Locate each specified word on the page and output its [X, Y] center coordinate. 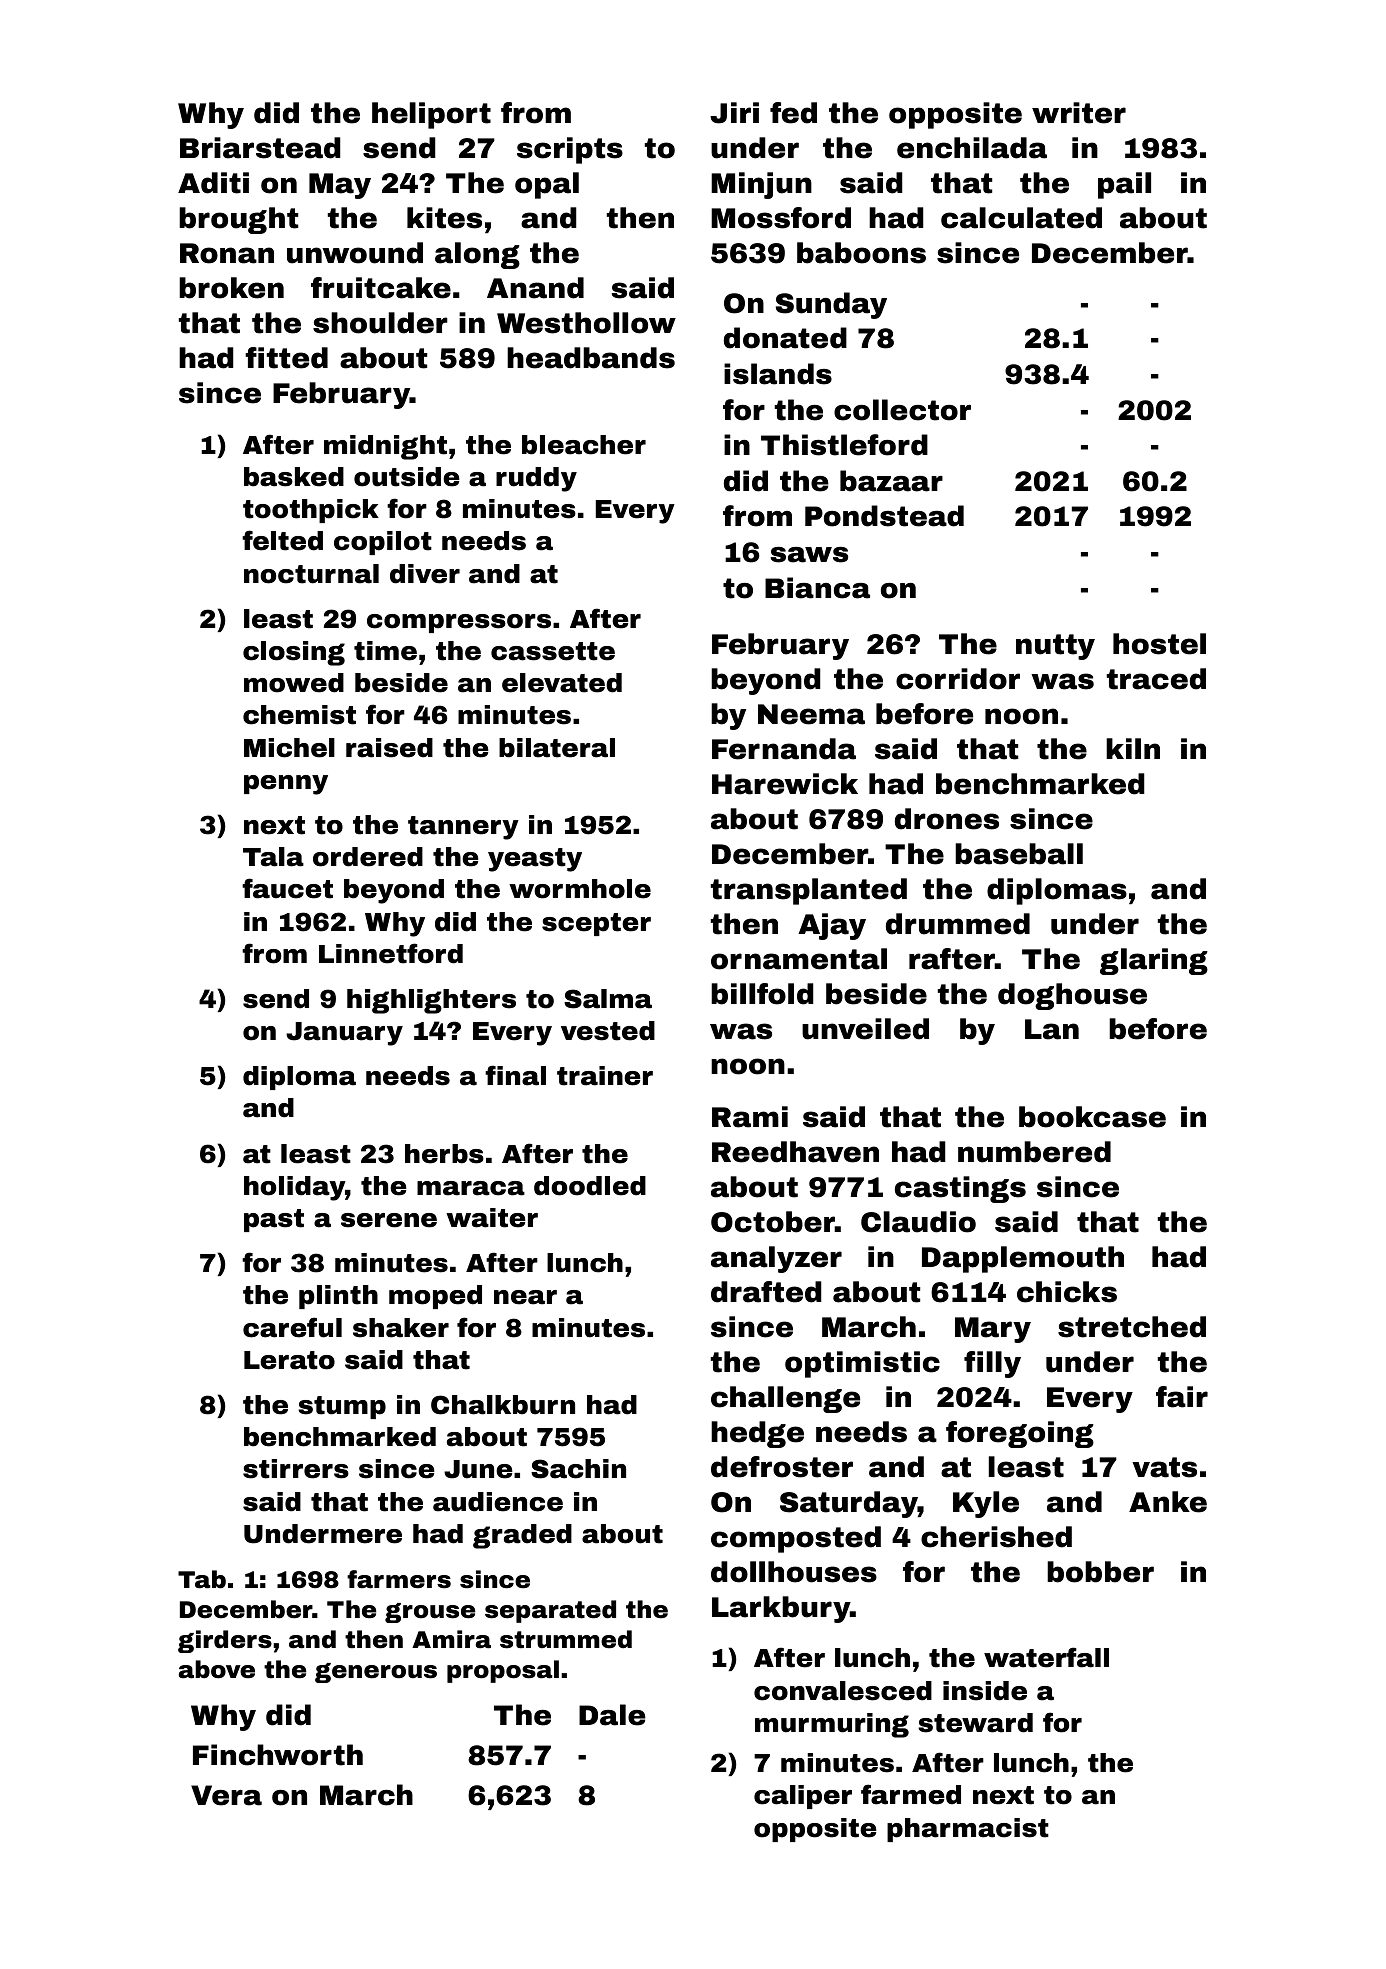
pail [1124, 185]
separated [550, 1611]
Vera [226, 1795]
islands [778, 374]
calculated [1021, 218]
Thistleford [844, 445]
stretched [1132, 1327]
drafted [766, 1292]
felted [282, 540]
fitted [286, 358]
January [344, 1034]
